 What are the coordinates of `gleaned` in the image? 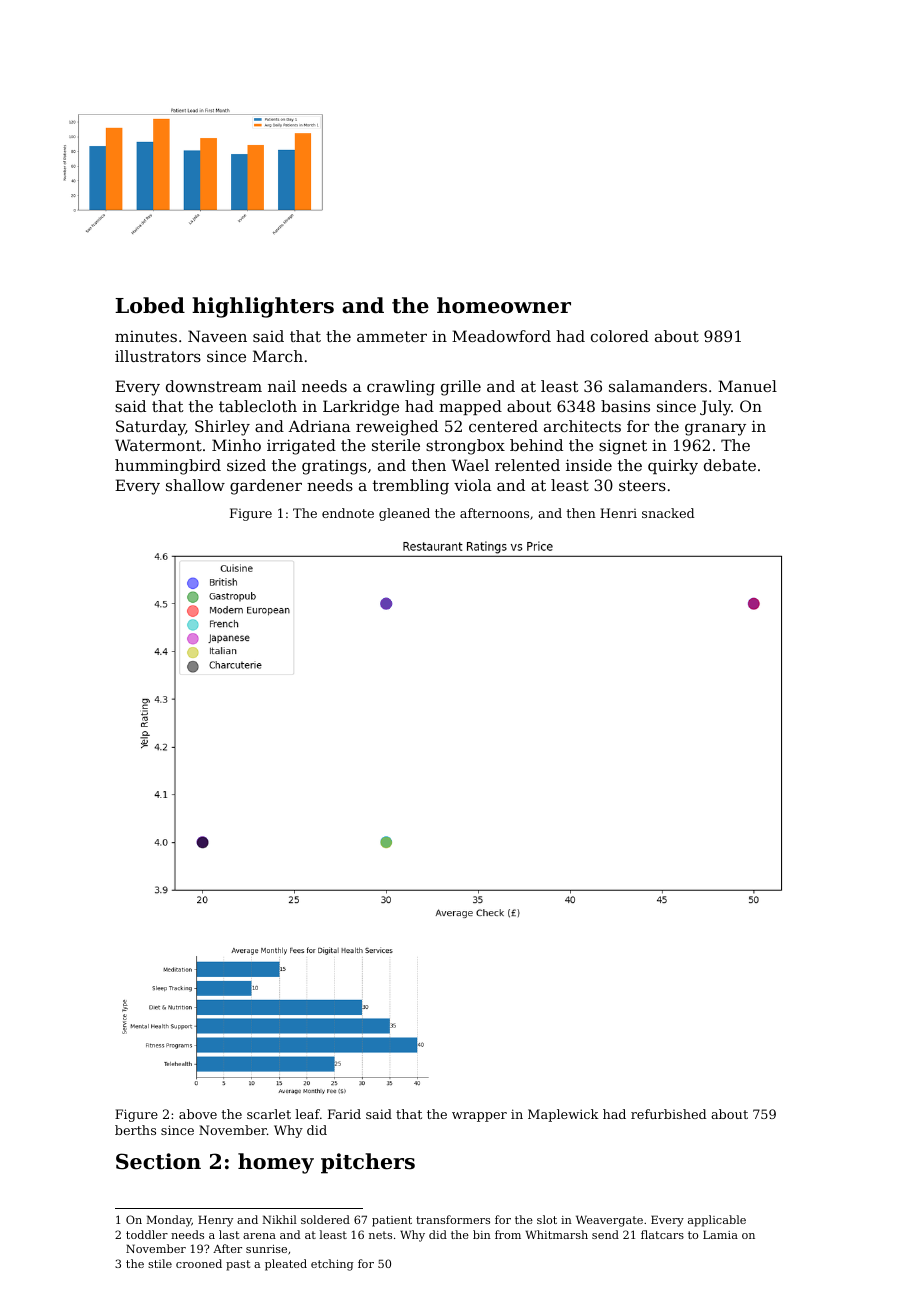 It's located at (404, 514).
